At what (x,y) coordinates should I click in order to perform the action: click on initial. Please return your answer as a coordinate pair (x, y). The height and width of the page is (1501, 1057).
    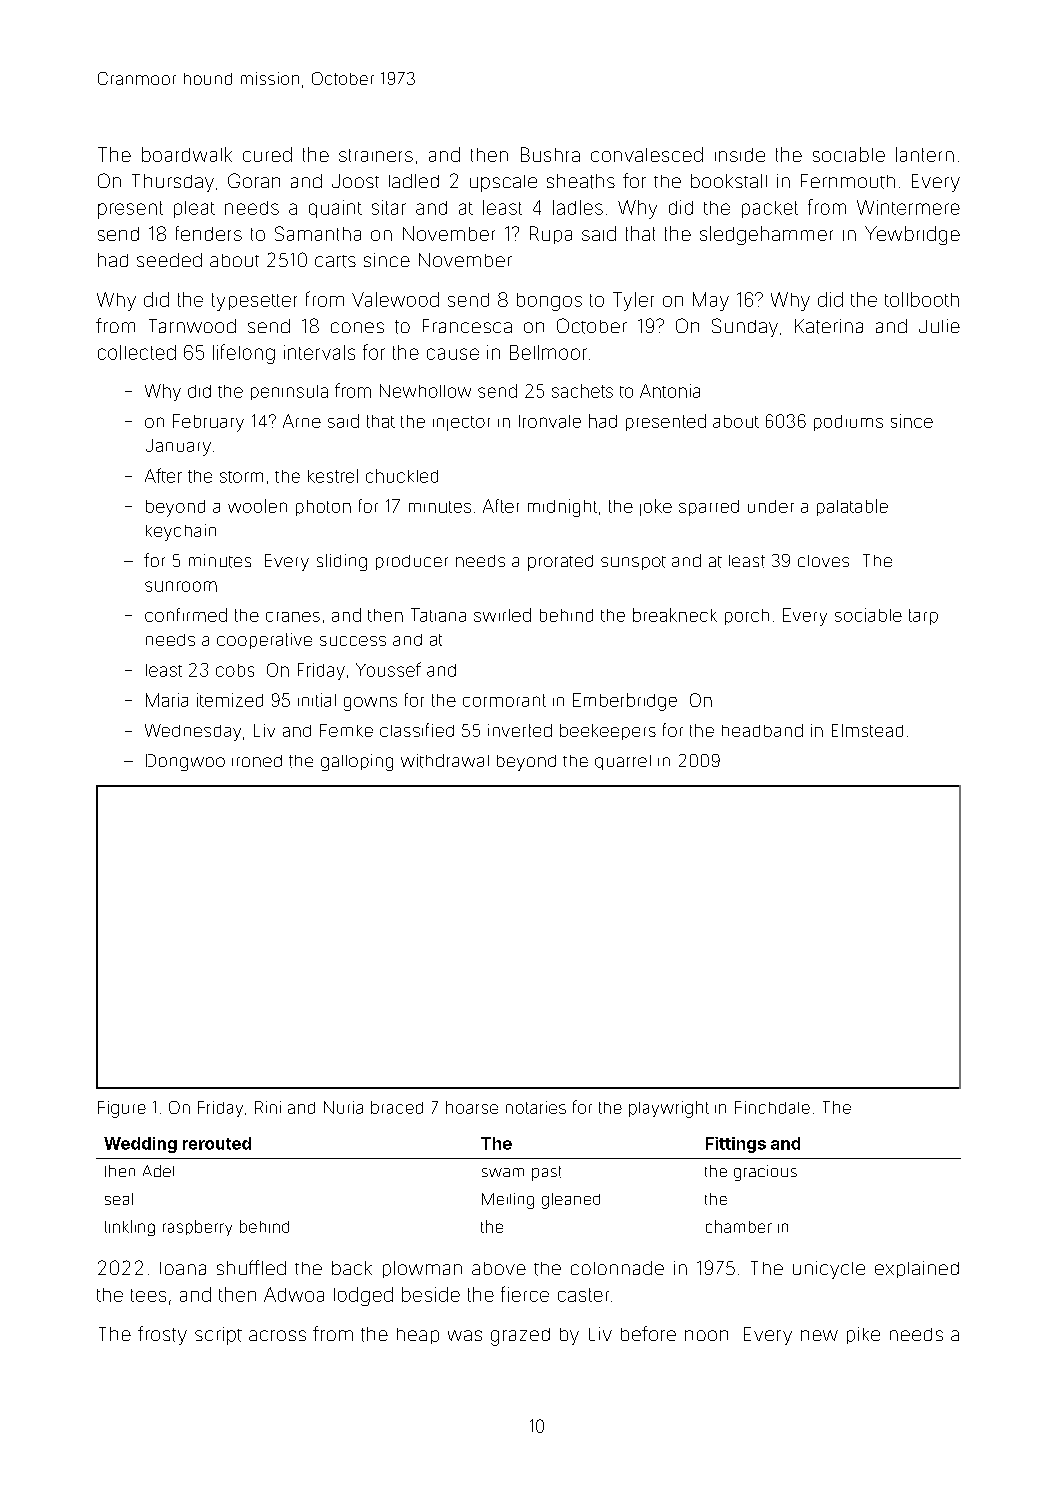
    Looking at the image, I should click on (317, 700).
